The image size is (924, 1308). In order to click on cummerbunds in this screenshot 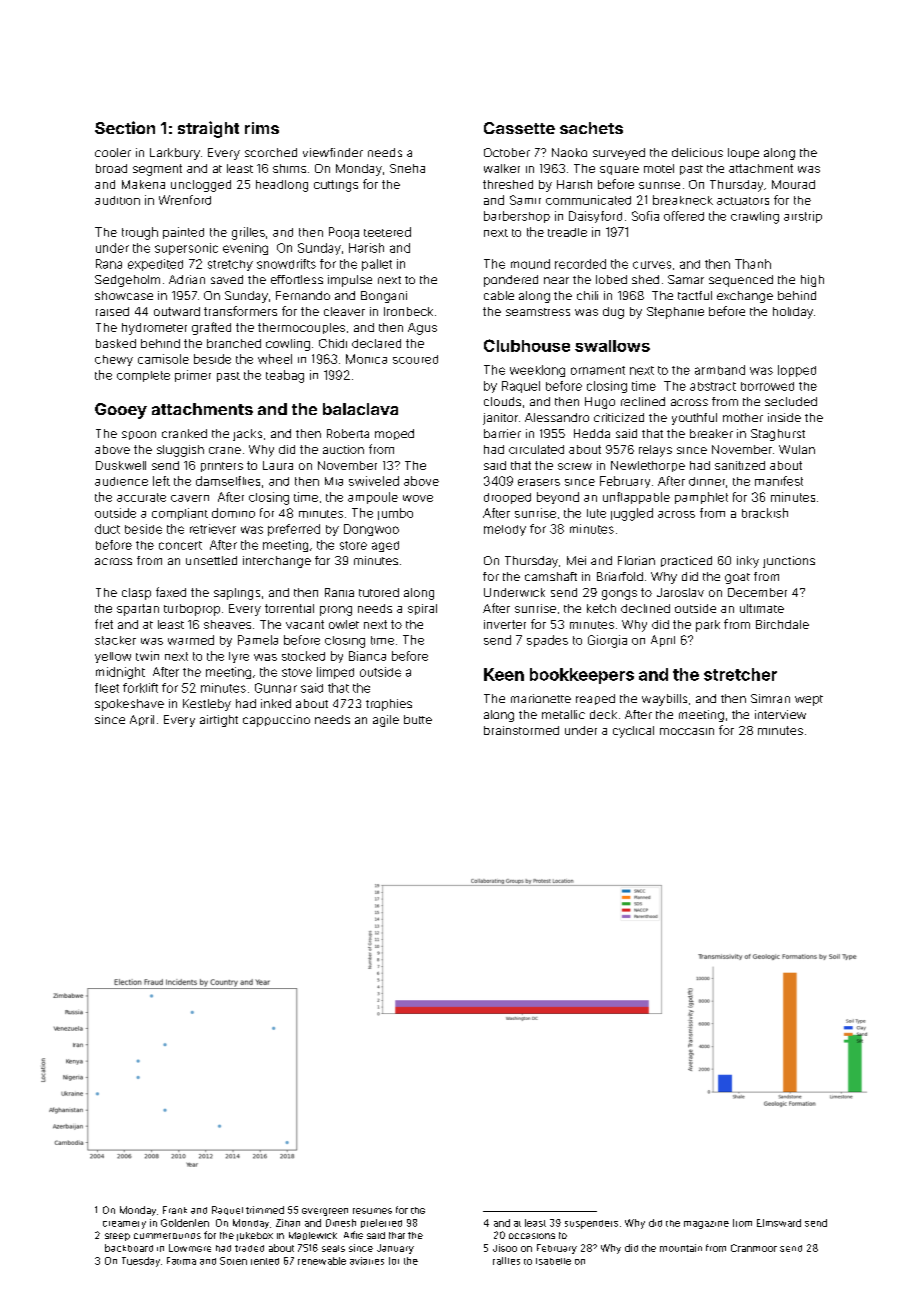, I will do `click(167, 1236)`.
